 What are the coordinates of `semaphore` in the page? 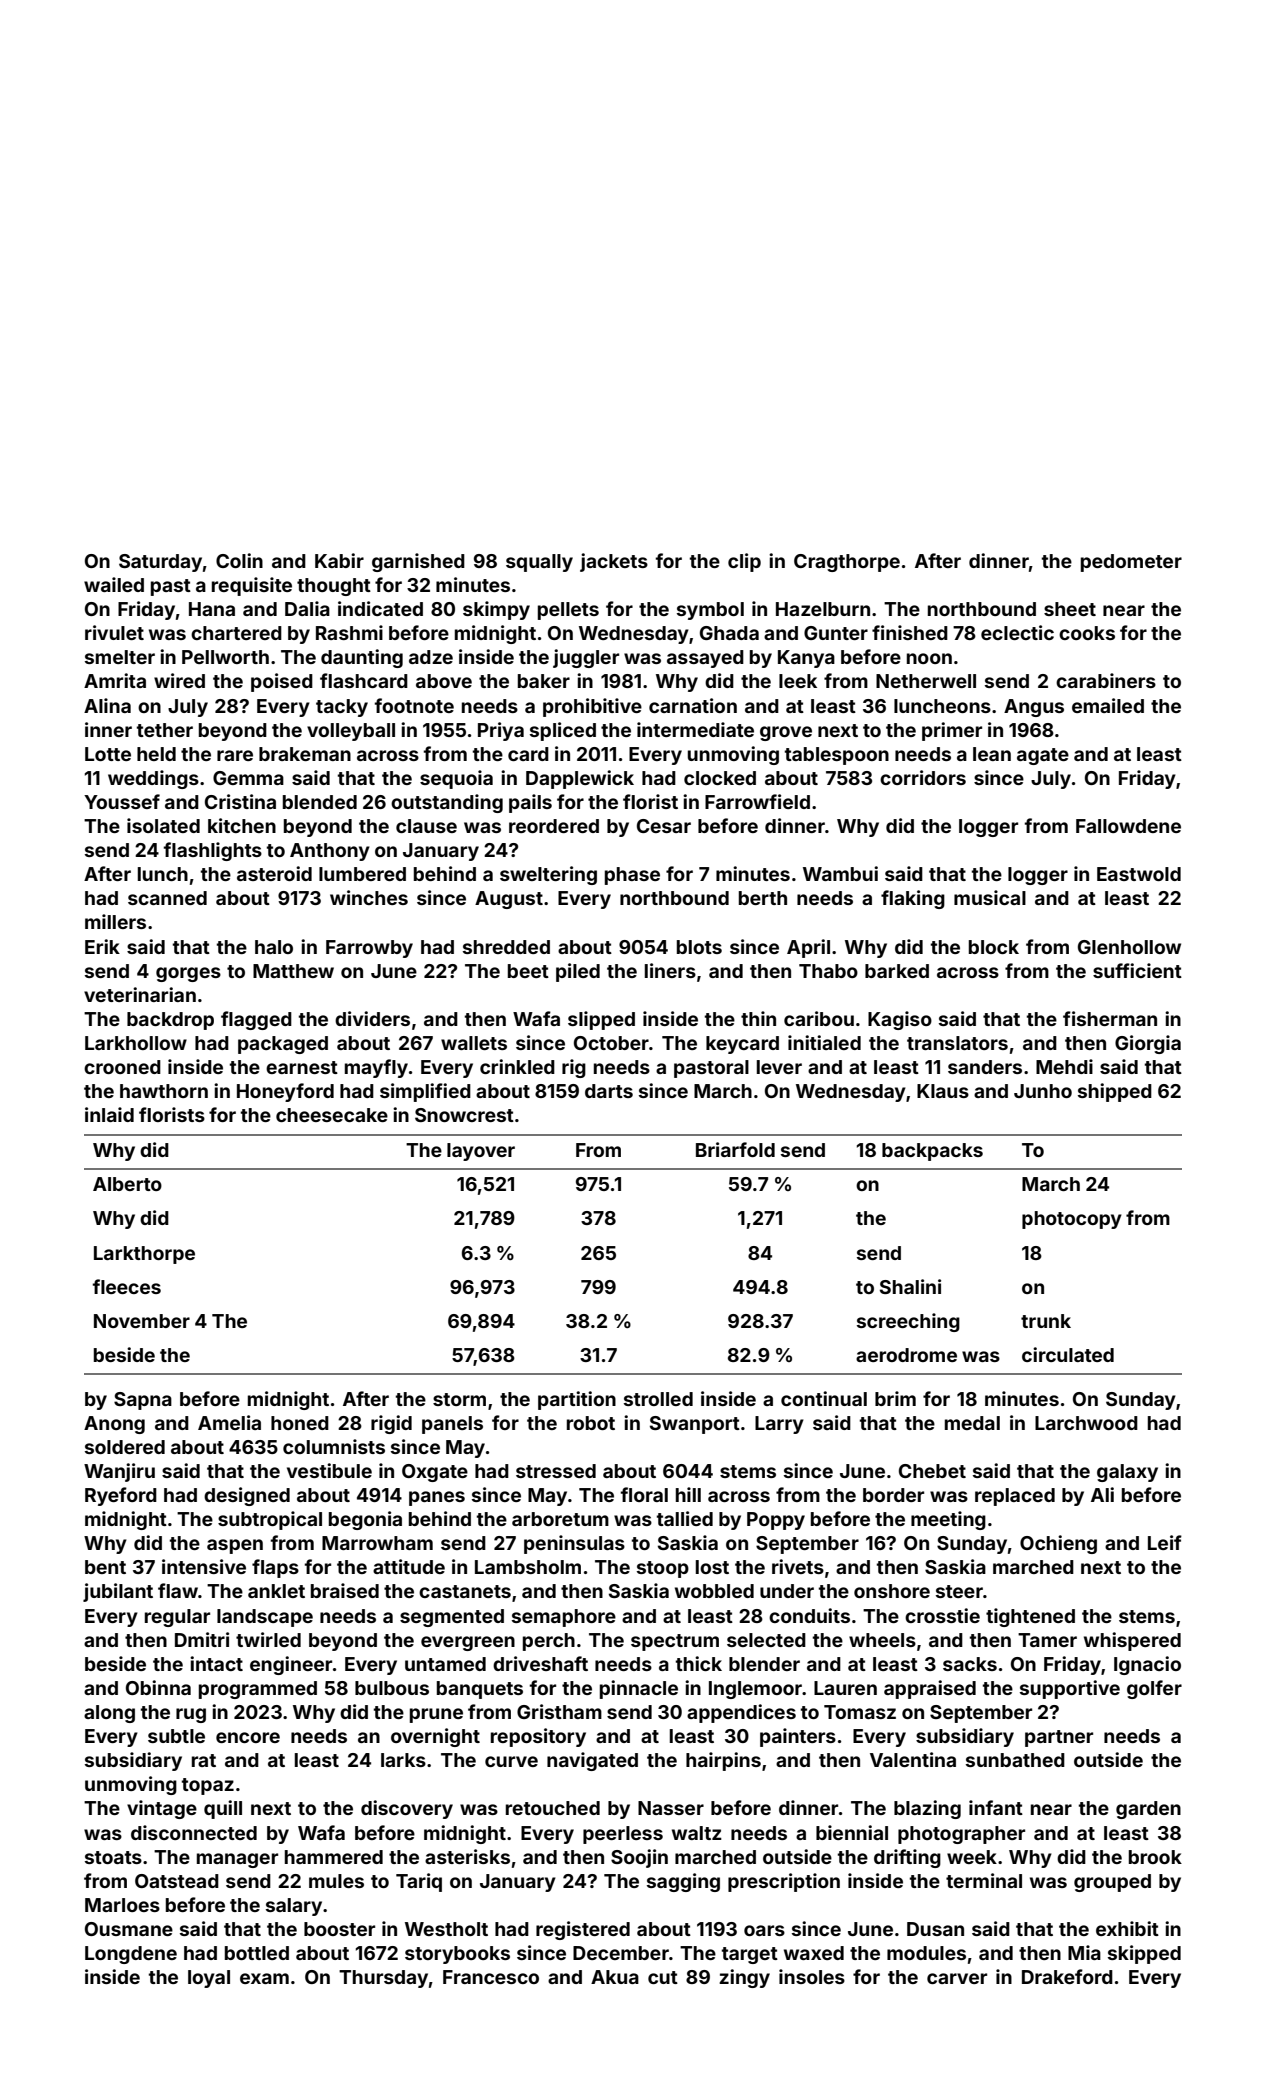 It's located at (564, 1618).
